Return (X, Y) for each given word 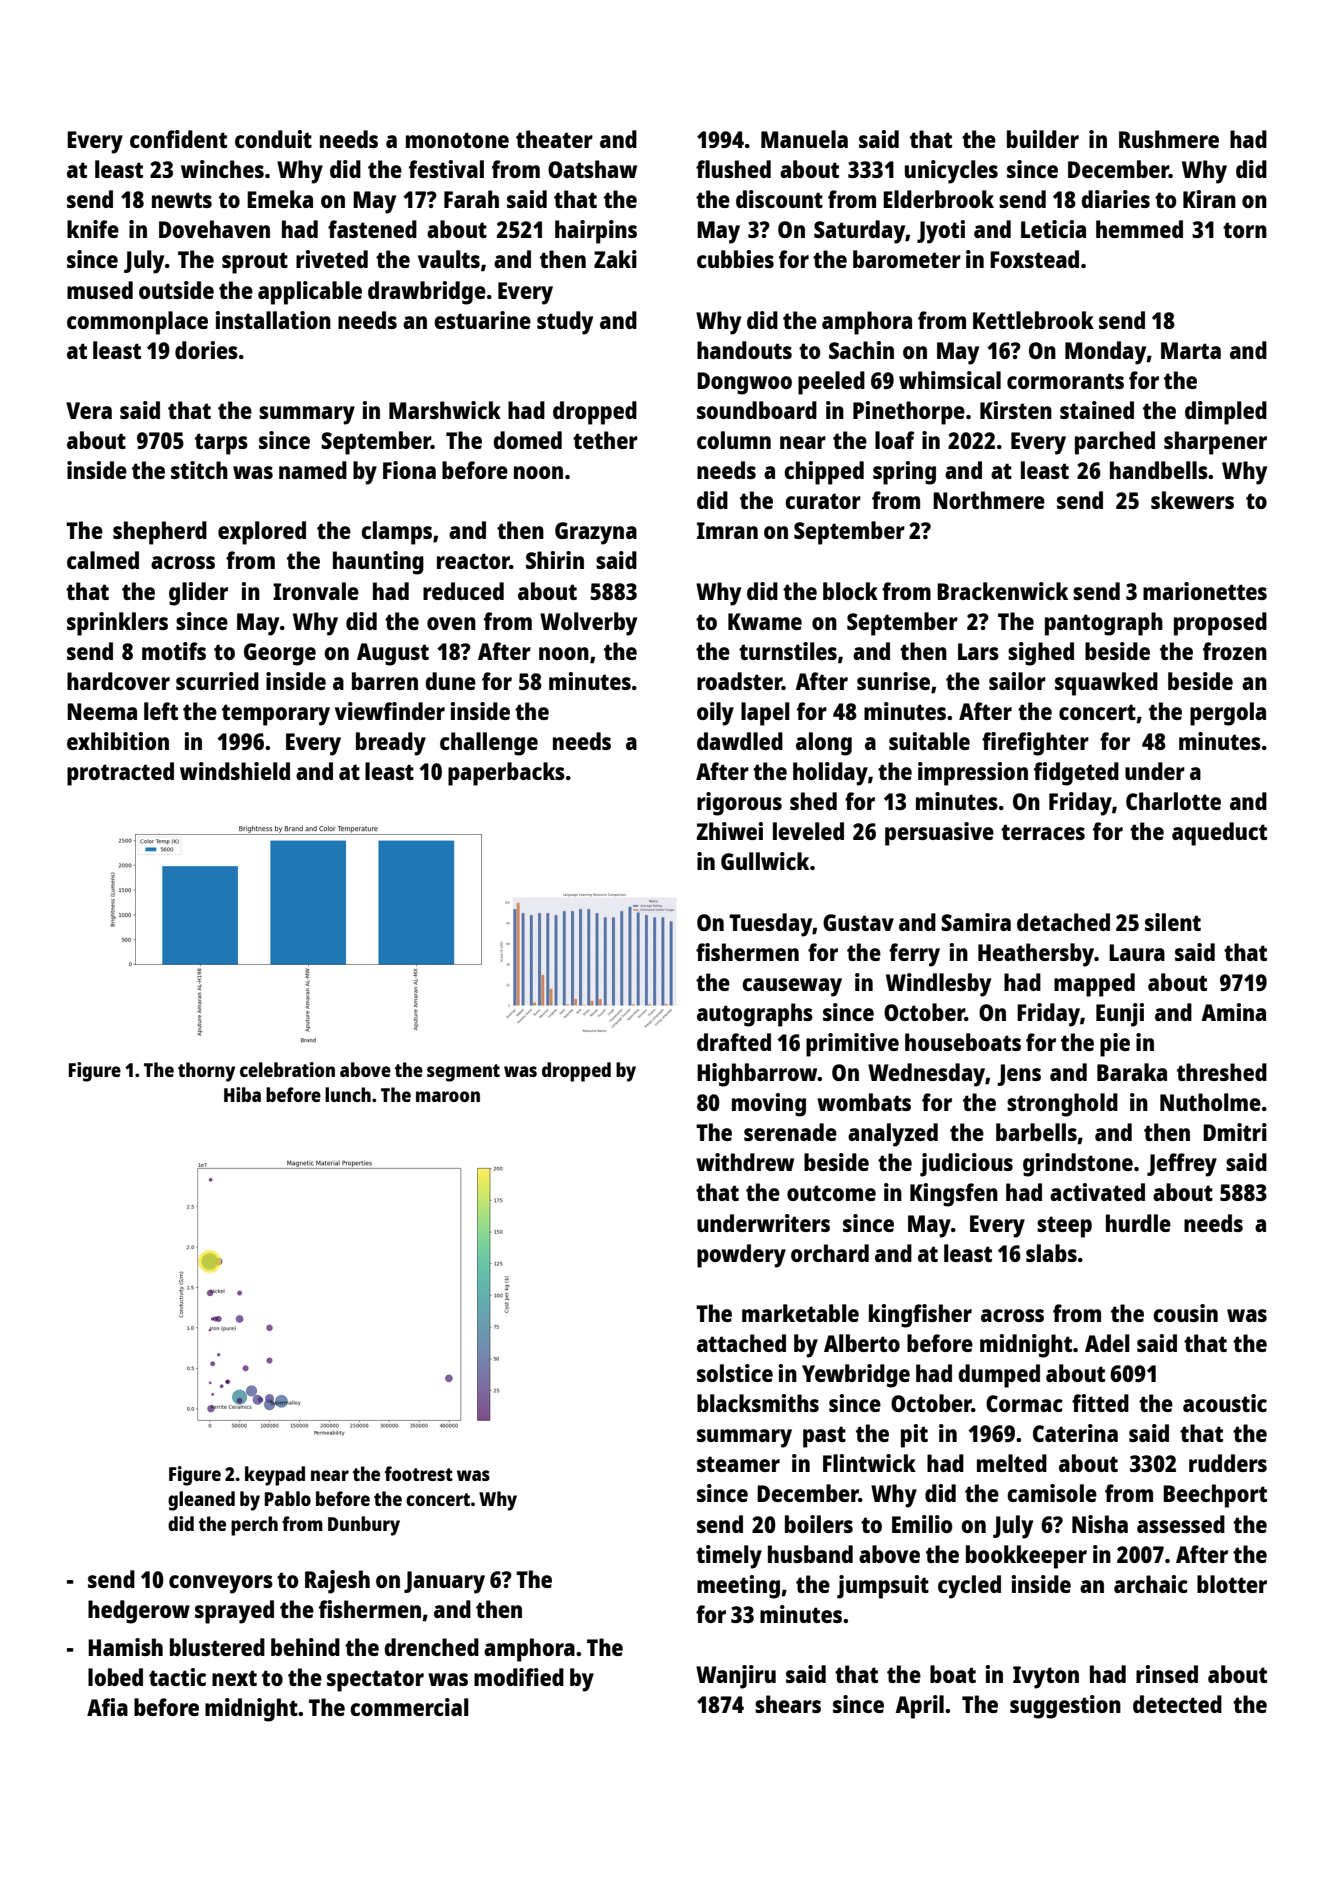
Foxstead (1034, 259)
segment (463, 1073)
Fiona (409, 470)
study (565, 323)
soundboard (757, 410)
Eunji (1120, 1015)
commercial (409, 1707)
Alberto (862, 1343)
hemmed (1139, 229)
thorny (206, 1072)
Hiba (242, 1094)
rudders (1228, 1463)
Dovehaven (214, 229)
